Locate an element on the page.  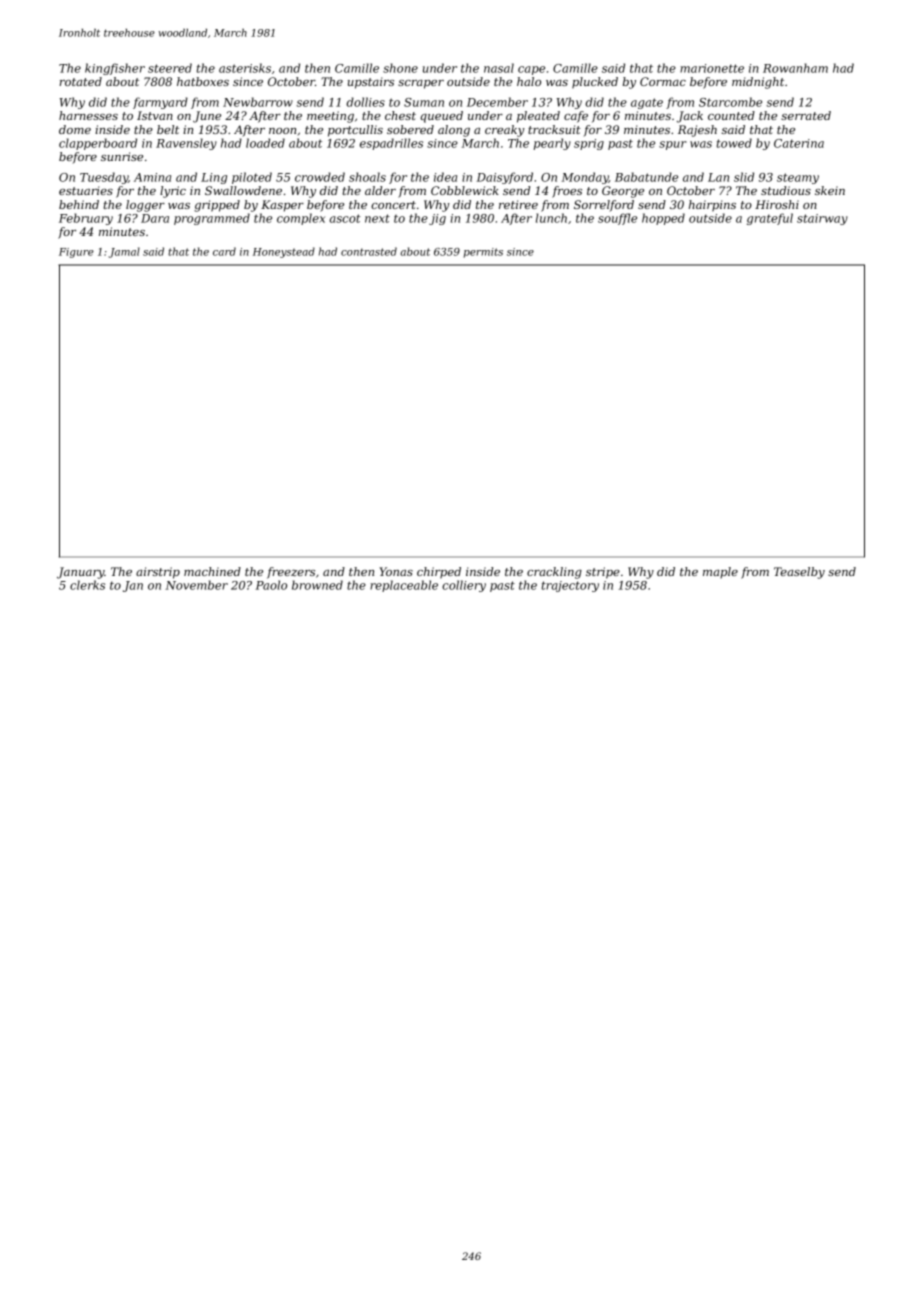
Jamal is located at coordinates (124, 252).
